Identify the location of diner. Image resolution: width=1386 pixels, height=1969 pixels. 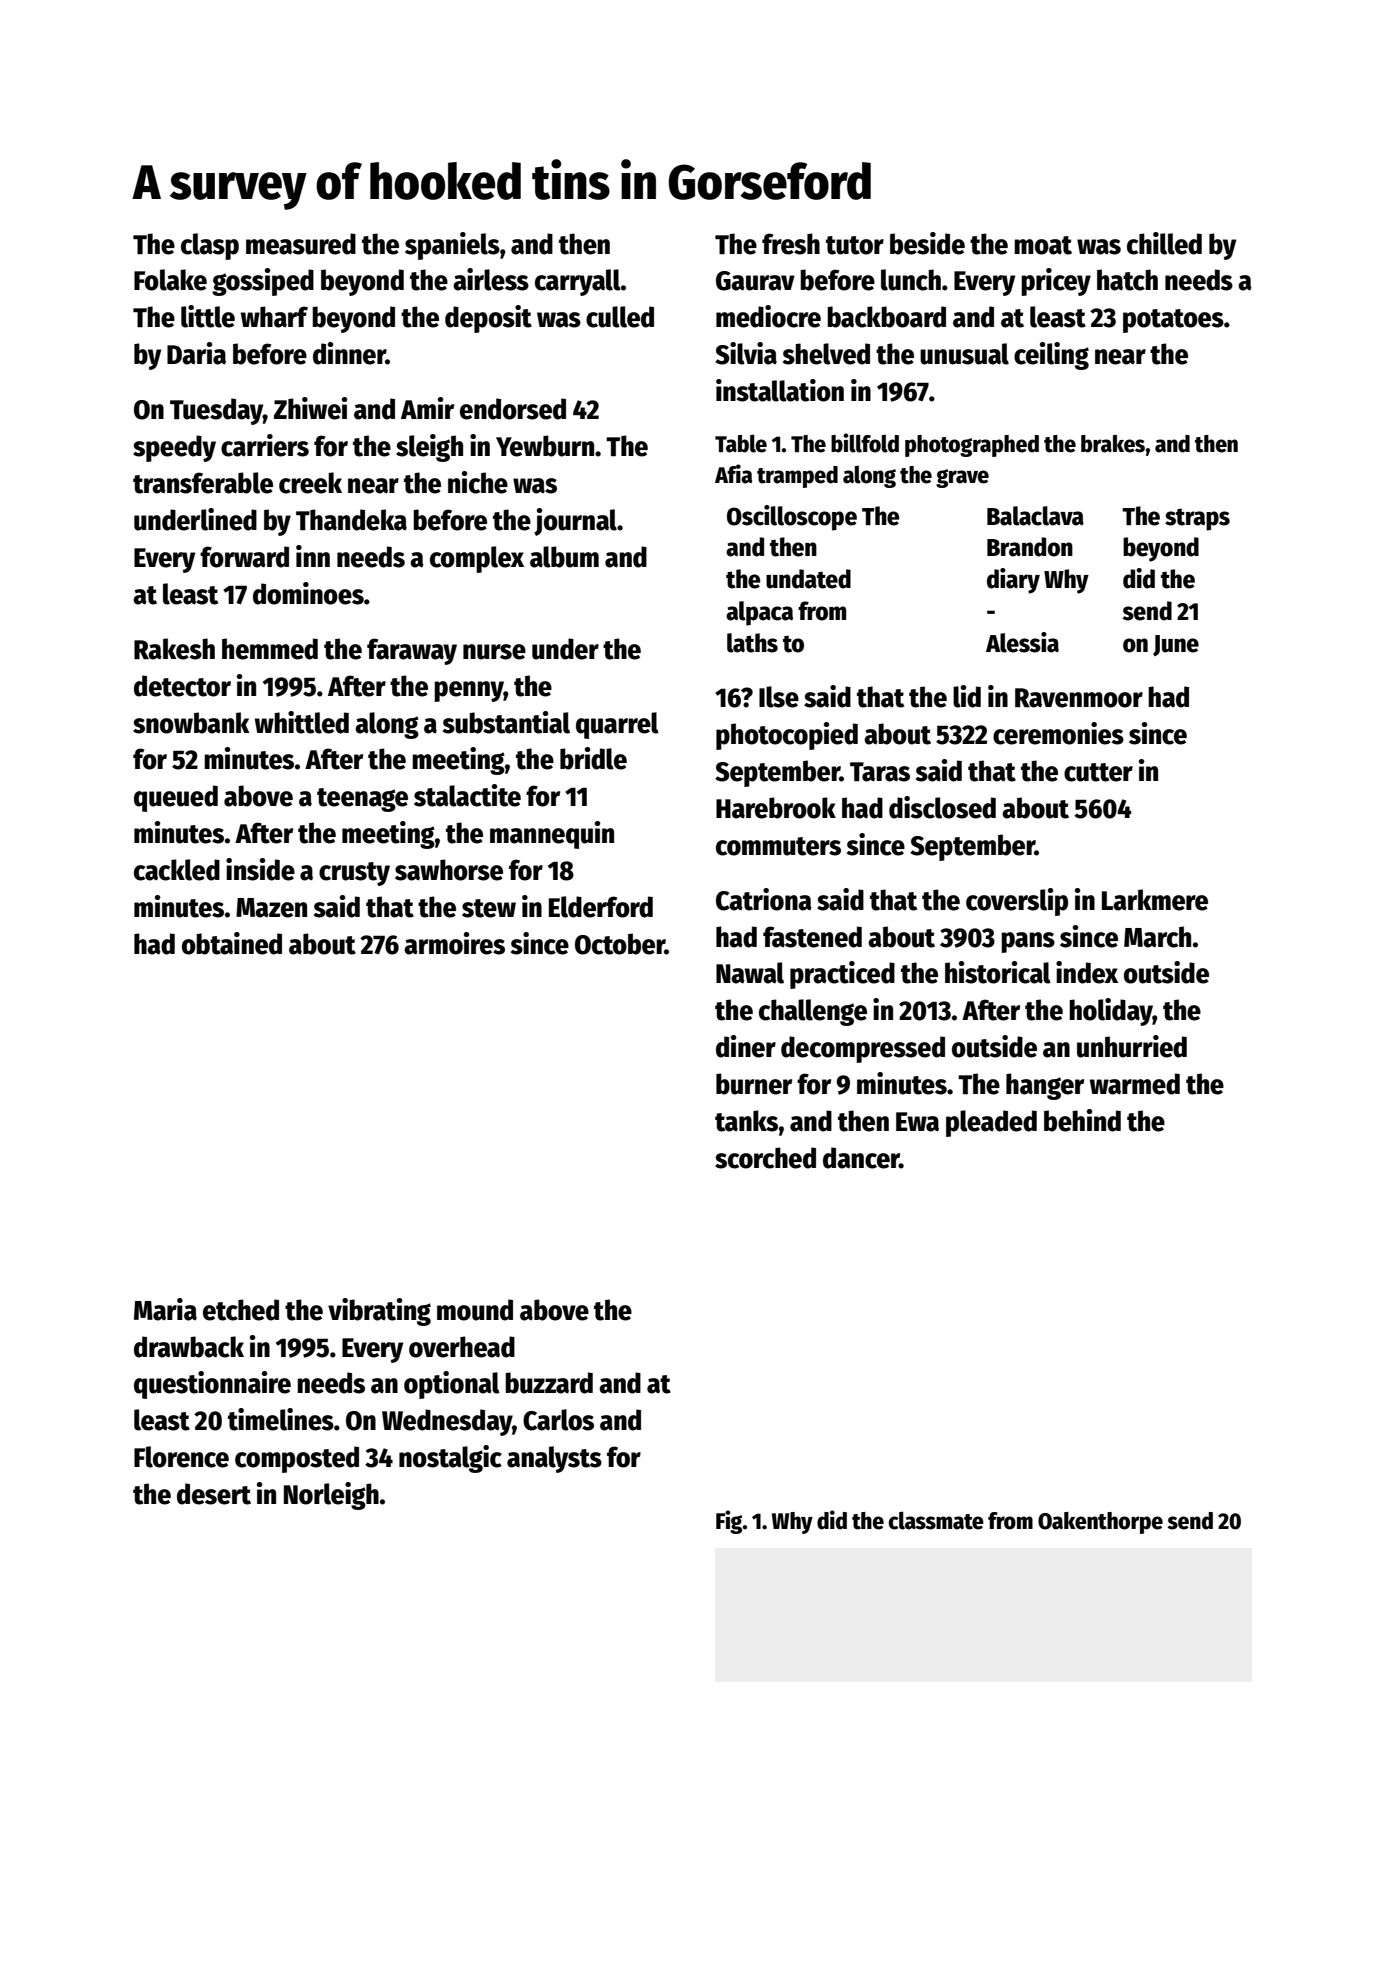
(746, 1046).
